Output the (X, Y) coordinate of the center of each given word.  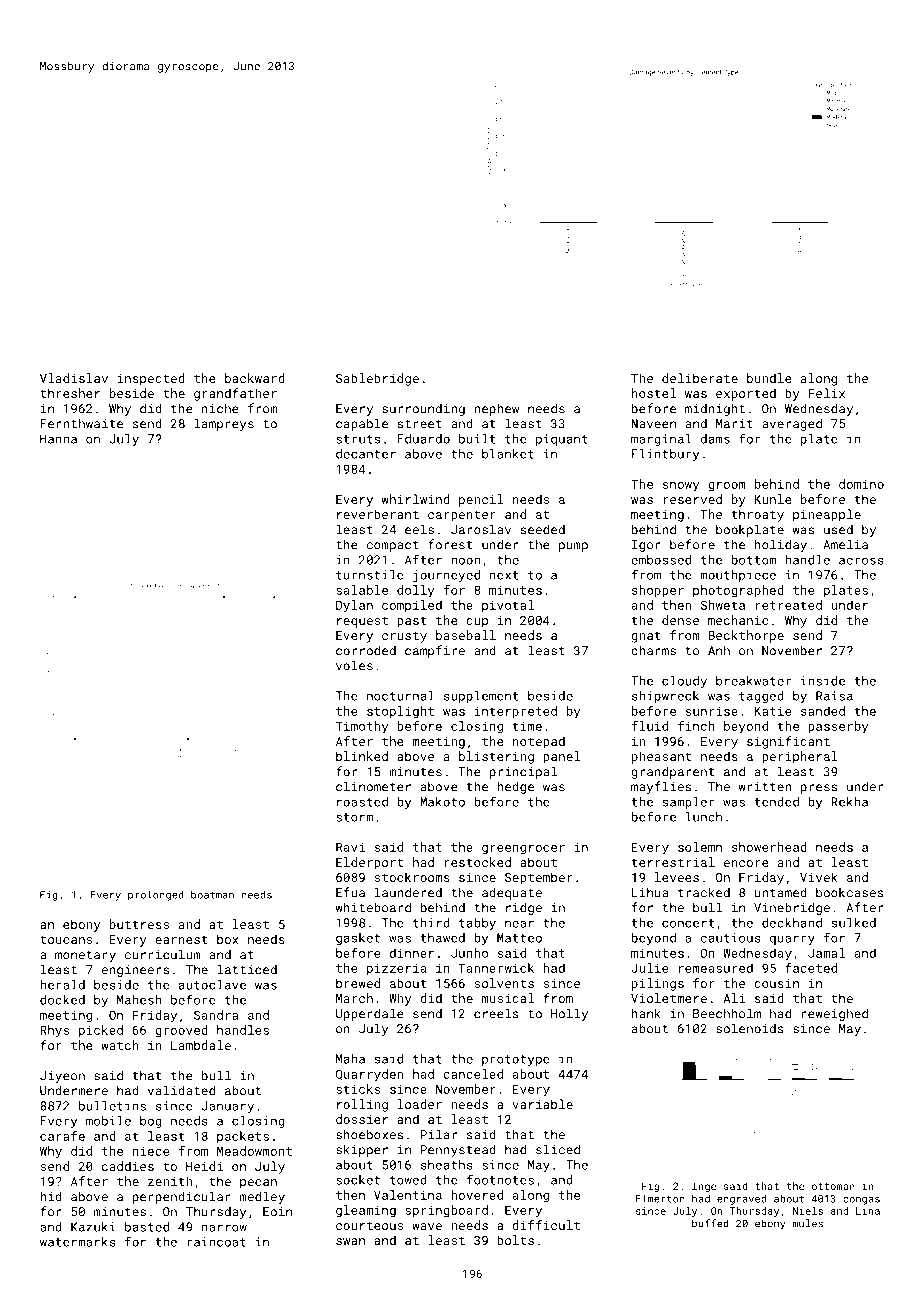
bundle (769, 378)
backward (255, 378)
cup (477, 623)
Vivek (818, 877)
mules (807, 1223)
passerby (838, 727)
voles (354, 665)
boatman (212, 895)
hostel (654, 393)
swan (350, 1241)
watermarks (78, 1242)
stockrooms (412, 877)
